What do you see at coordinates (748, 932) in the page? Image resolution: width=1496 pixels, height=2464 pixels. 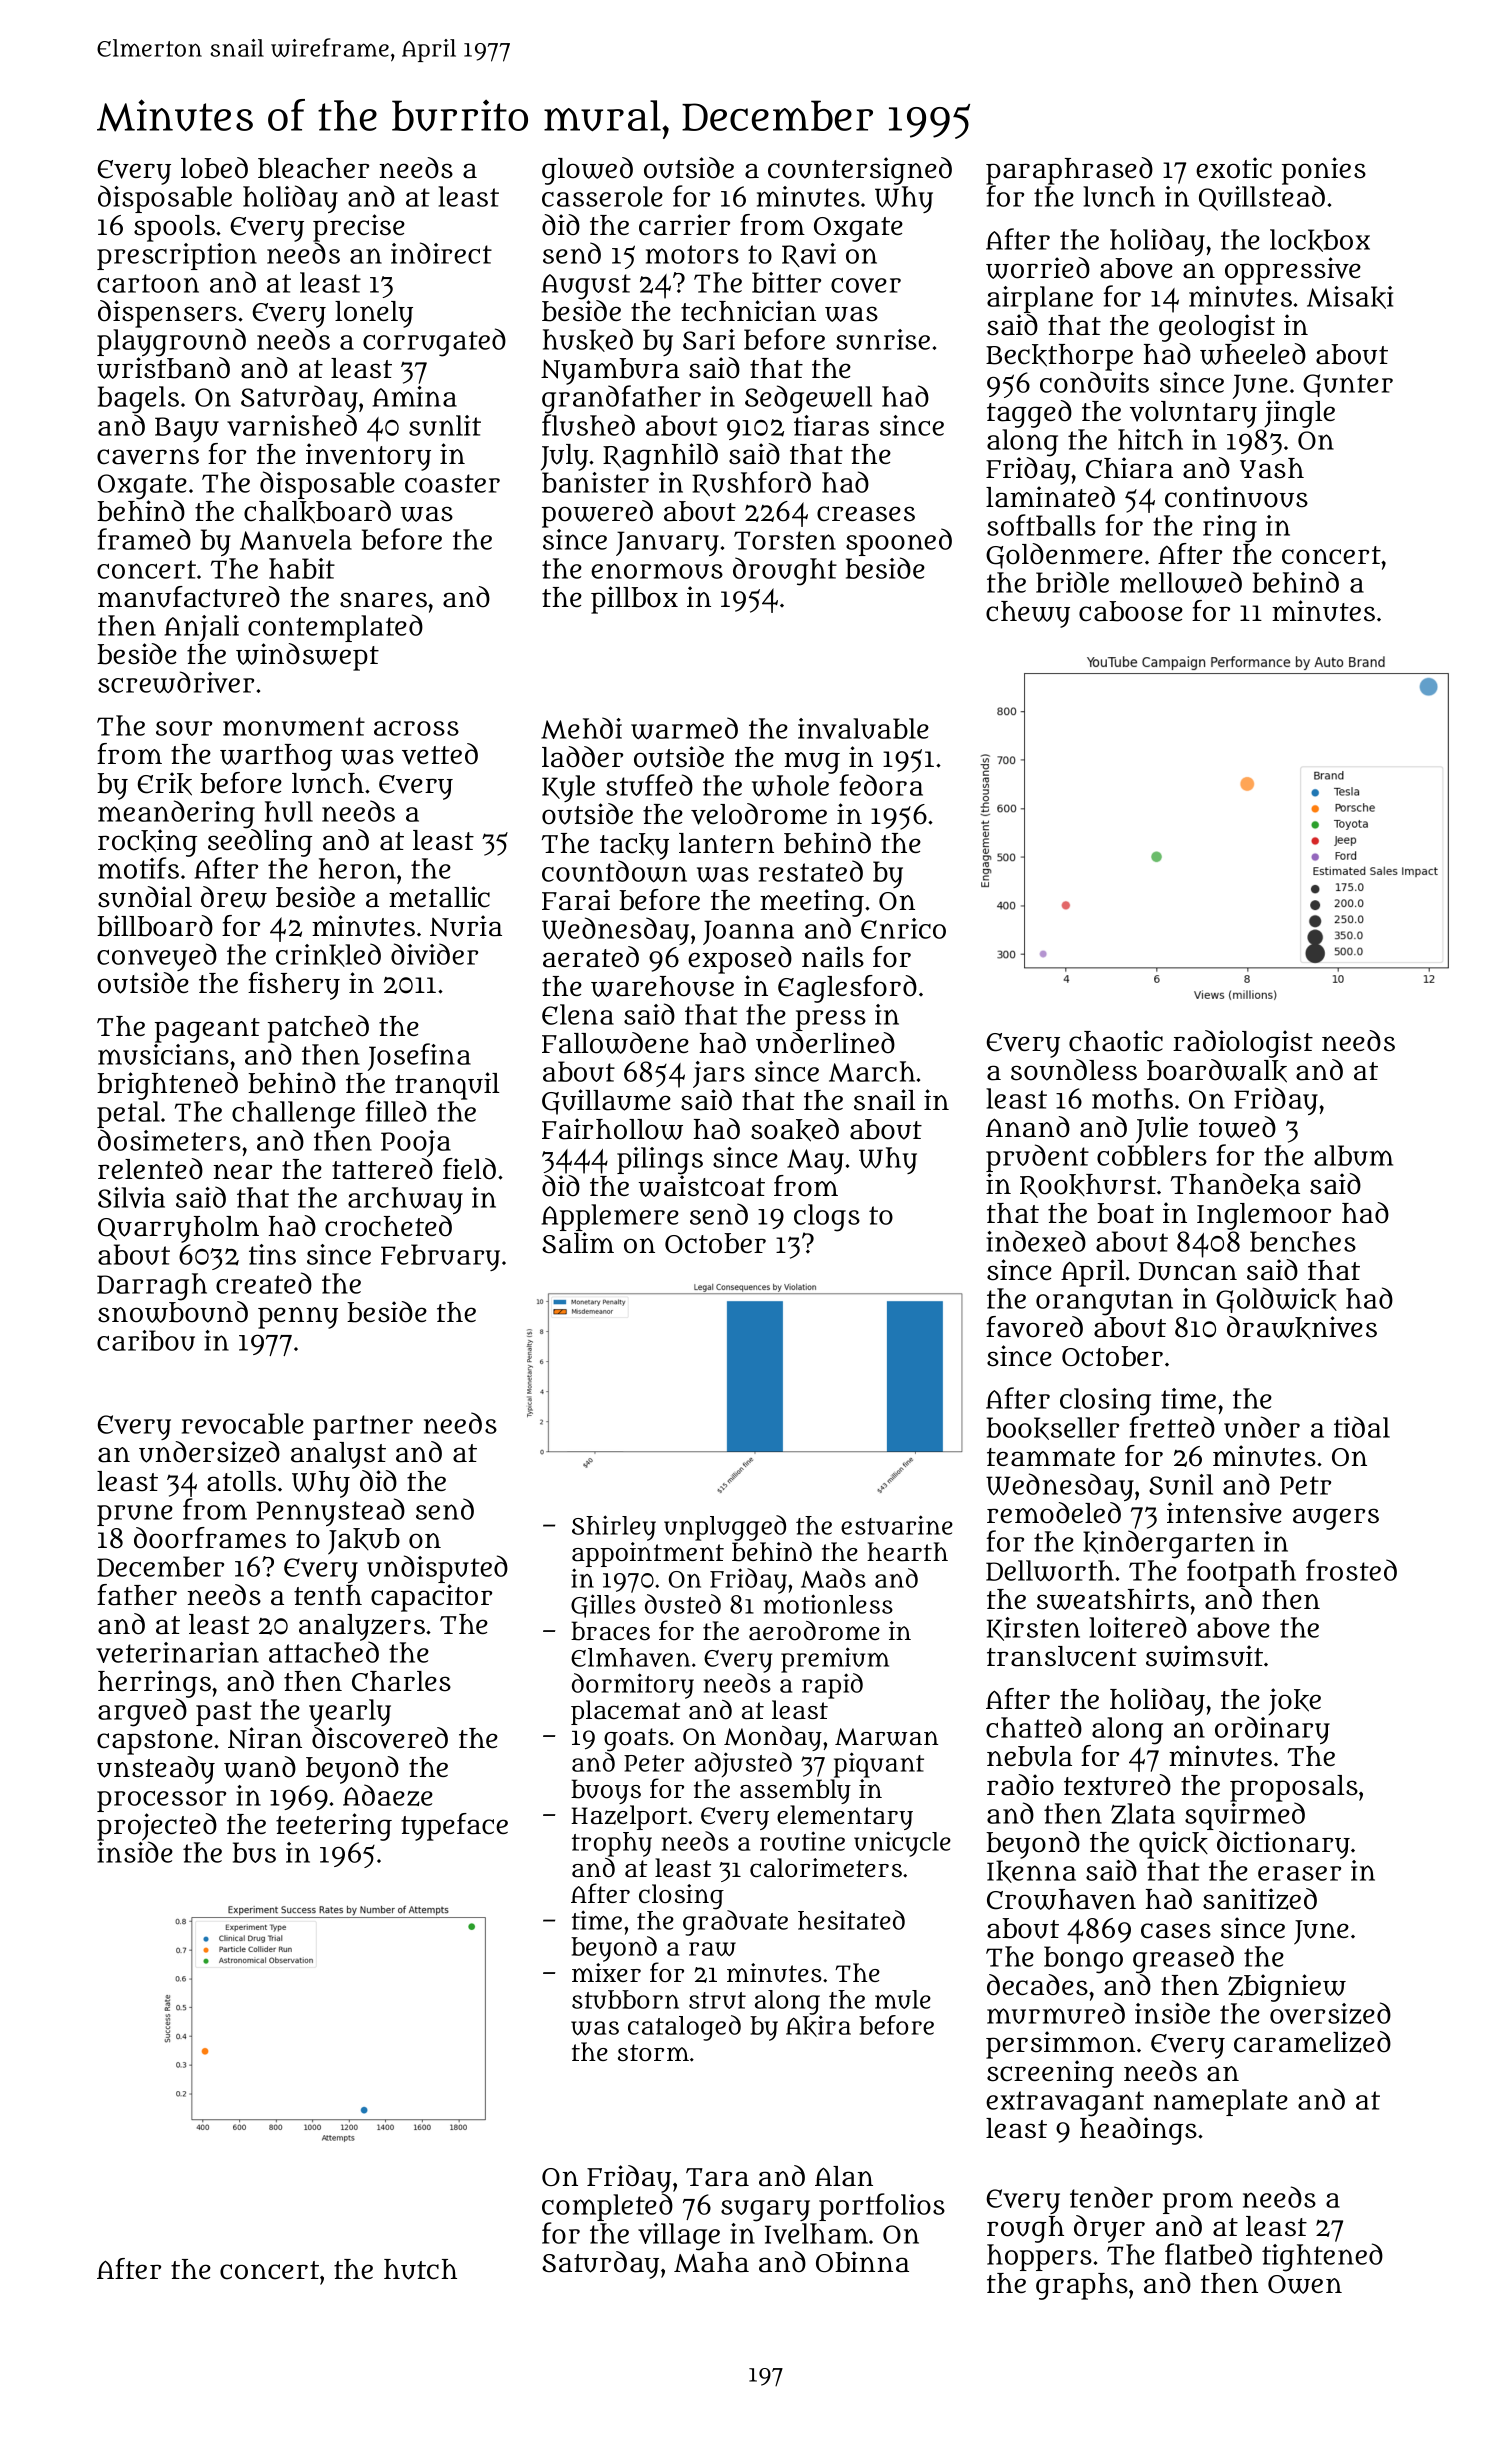 I see `Joanna` at bounding box center [748, 932].
